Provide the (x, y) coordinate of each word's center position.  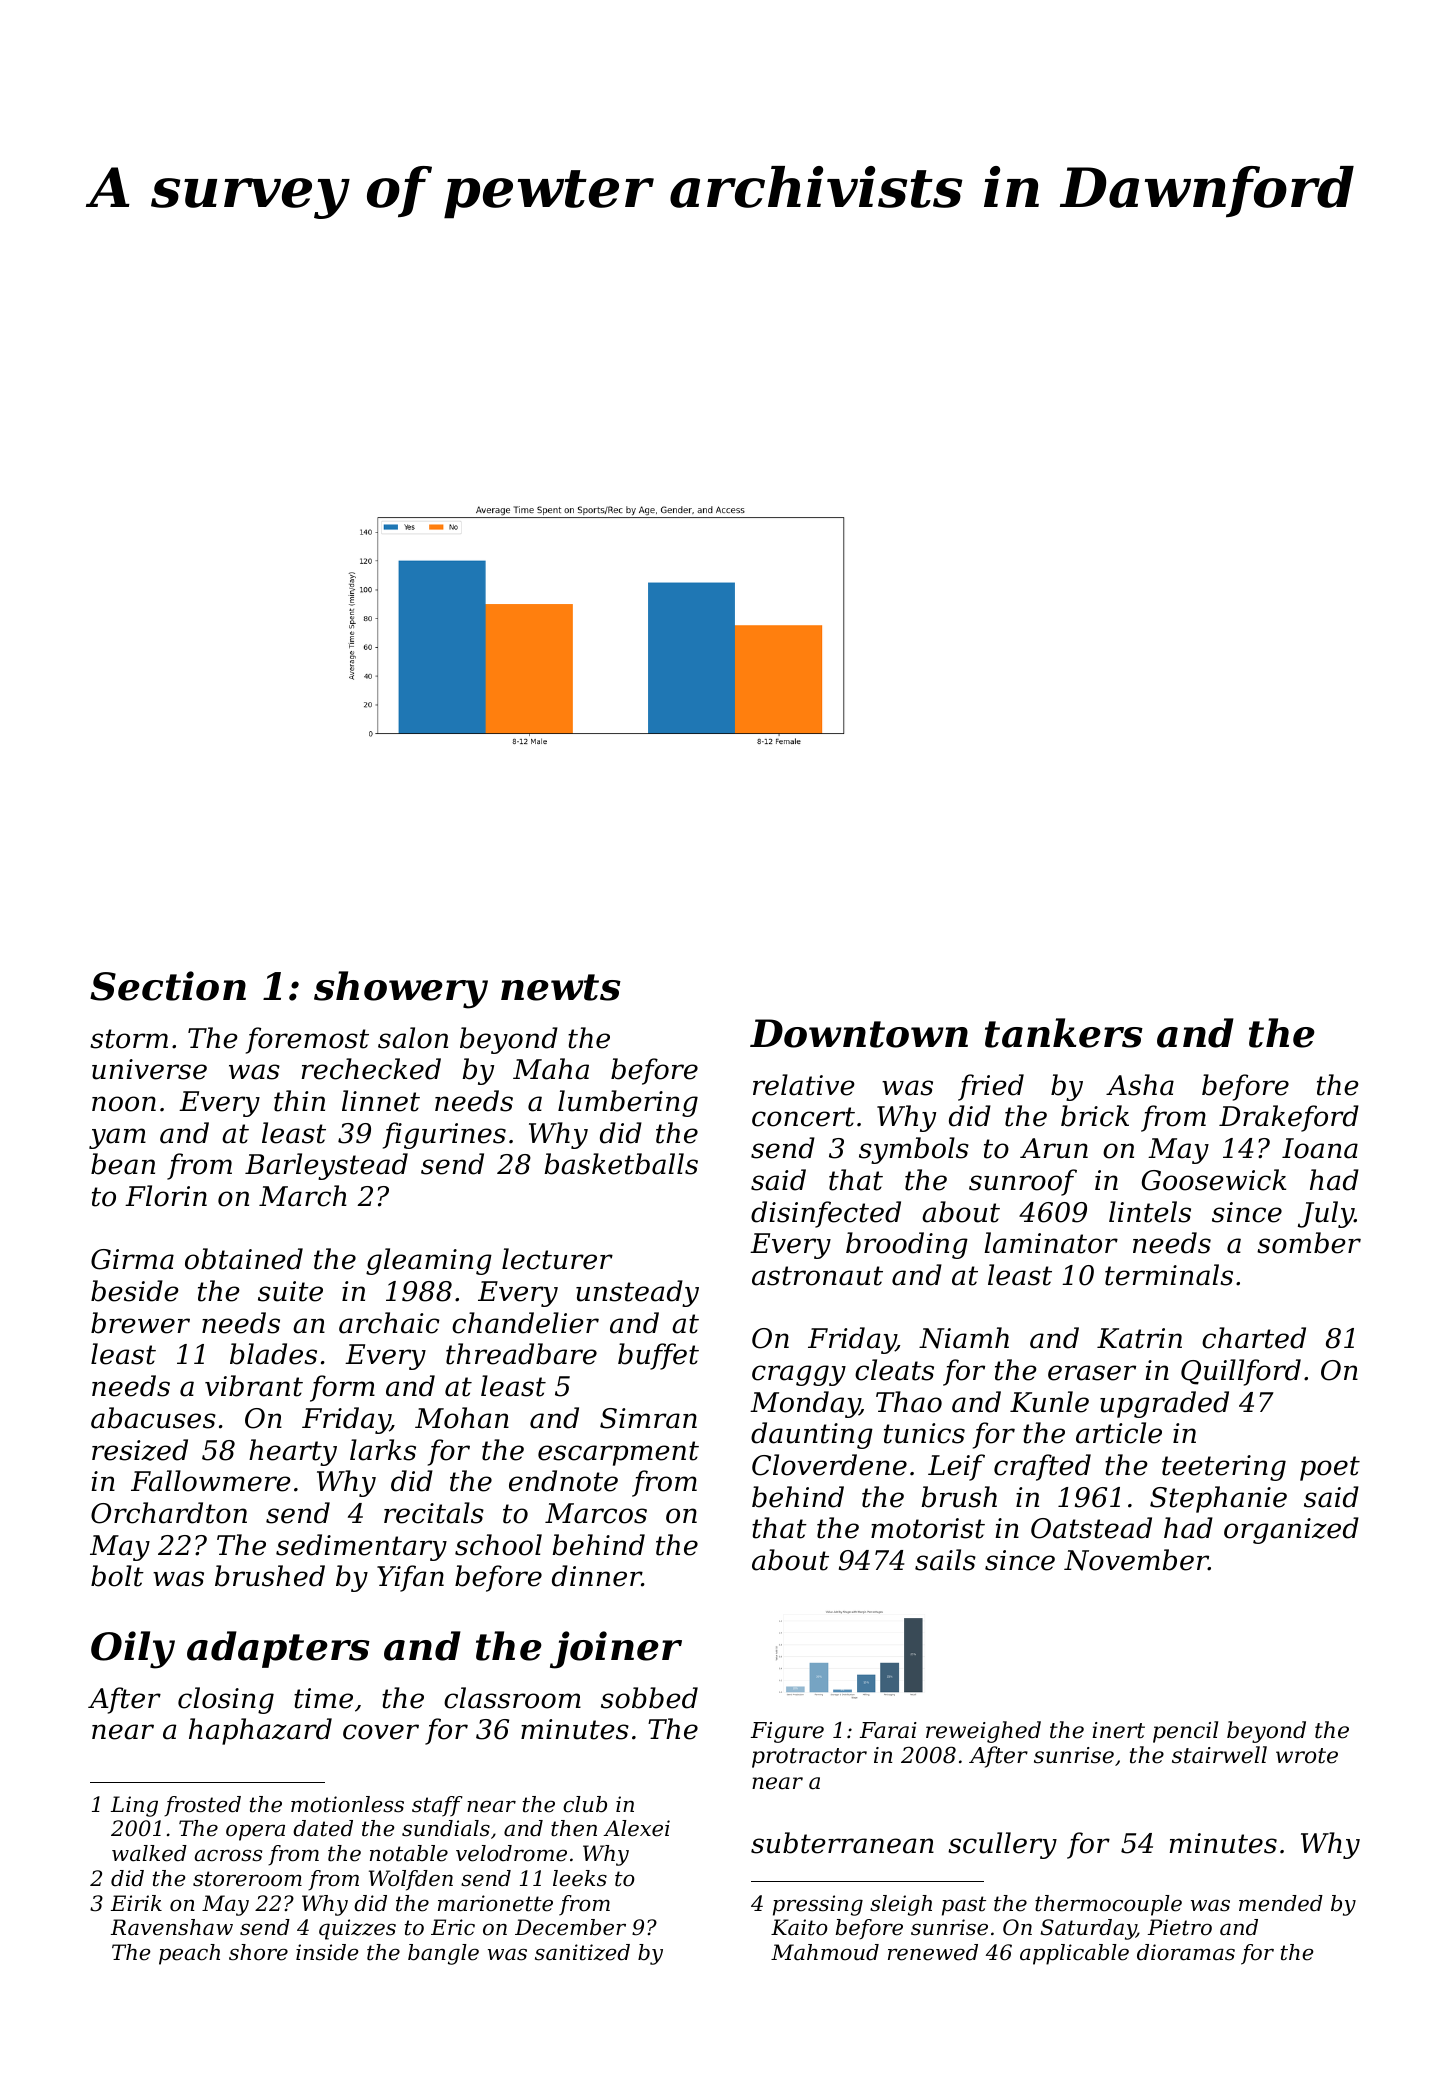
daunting (812, 1435)
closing (226, 1700)
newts (561, 987)
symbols (914, 1150)
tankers (1064, 1033)
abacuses (153, 1418)
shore (258, 1952)
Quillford (1241, 1372)
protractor (809, 1758)
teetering (1224, 1468)
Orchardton (169, 1513)
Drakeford (1289, 1118)
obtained (244, 1259)
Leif (956, 1467)
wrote (1307, 1756)
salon (413, 1038)
